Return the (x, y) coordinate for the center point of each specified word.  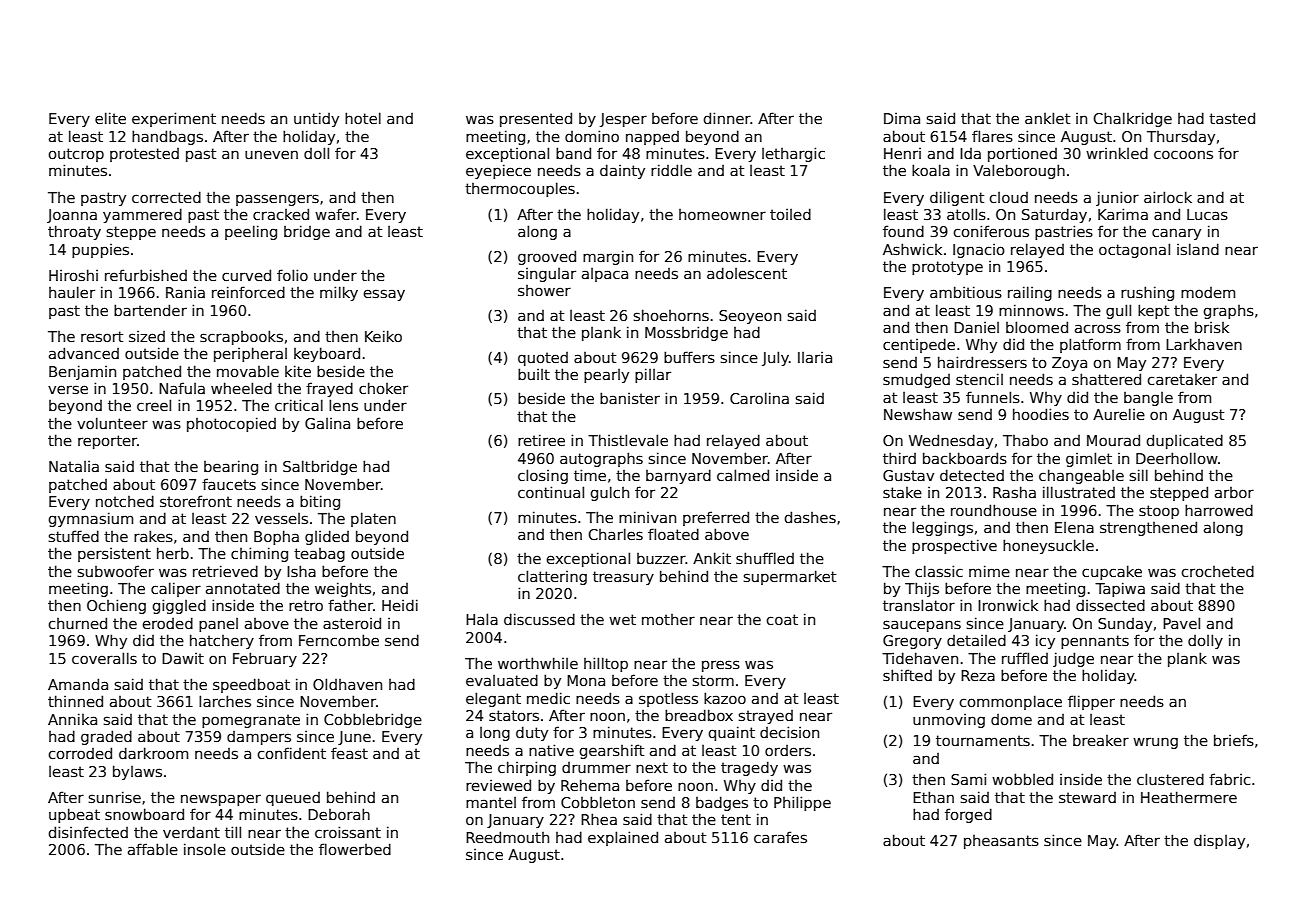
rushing (1147, 293)
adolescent (747, 273)
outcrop (76, 155)
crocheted (1217, 571)
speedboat (251, 685)
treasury (623, 578)
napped (652, 138)
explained (623, 838)
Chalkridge (1132, 119)
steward (1087, 797)
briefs (1234, 740)
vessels (281, 518)
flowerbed (355, 849)
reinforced (248, 292)
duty (532, 733)
